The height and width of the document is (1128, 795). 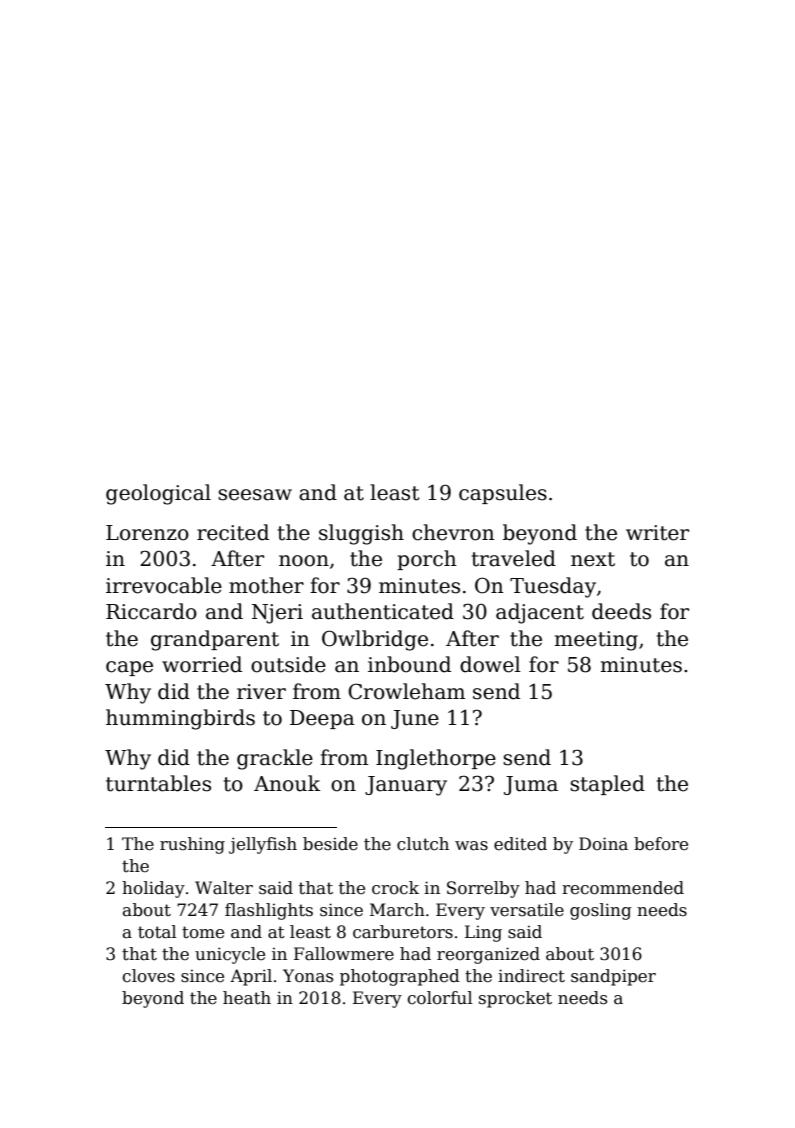 What do you see at coordinates (151, 611) in the document?
I see `Riccardo` at bounding box center [151, 611].
